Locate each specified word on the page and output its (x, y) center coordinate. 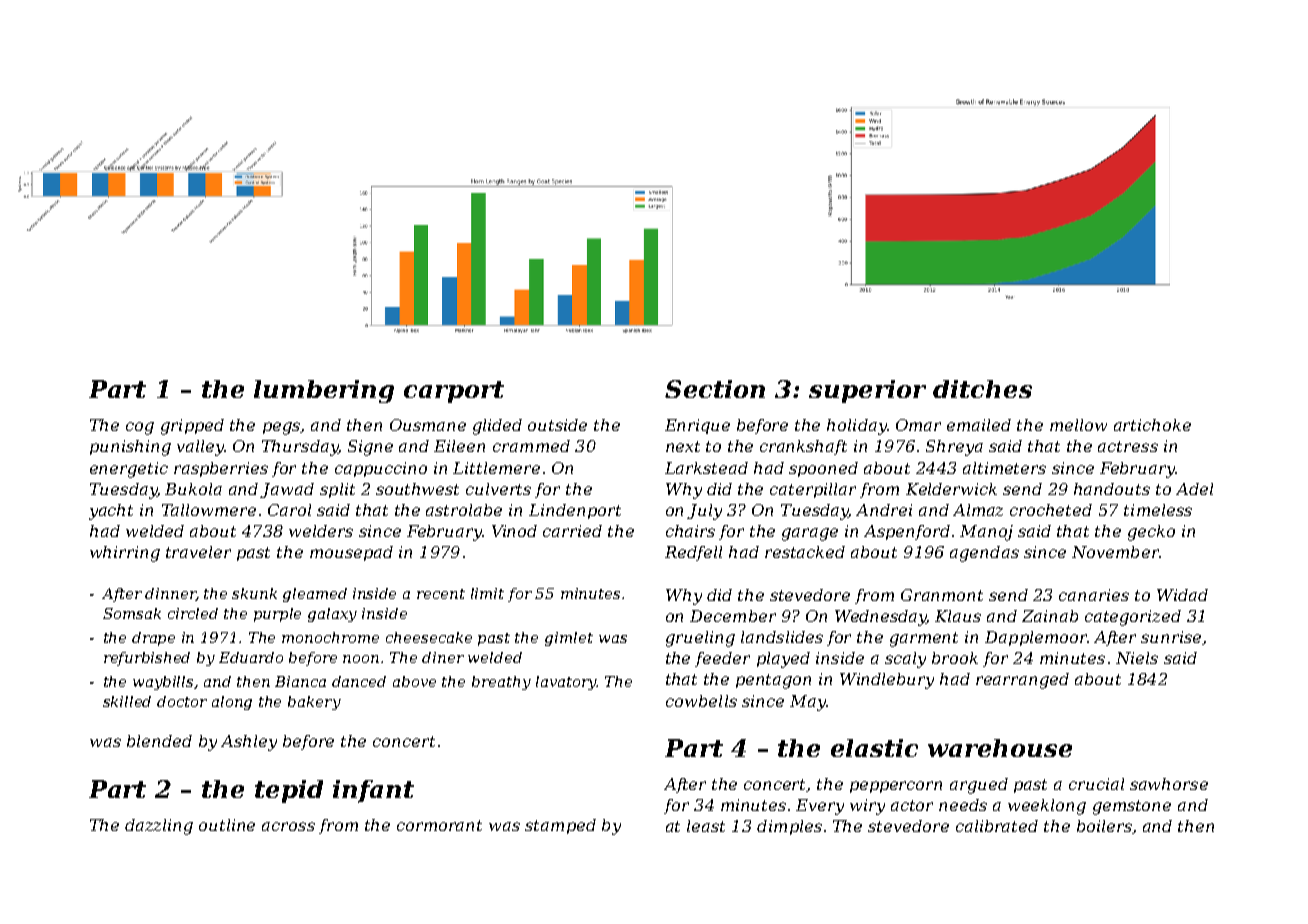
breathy (501, 683)
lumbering (324, 391)
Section (715, 389)
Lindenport (575, 511)
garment (924, 639)
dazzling (159, 827)
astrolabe (464, 510)
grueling (700, 639)
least (706, 826)
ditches (982, 389)
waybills (164, 683)
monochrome (330, 637)
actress (1128, 446)
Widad (1182, 595)
